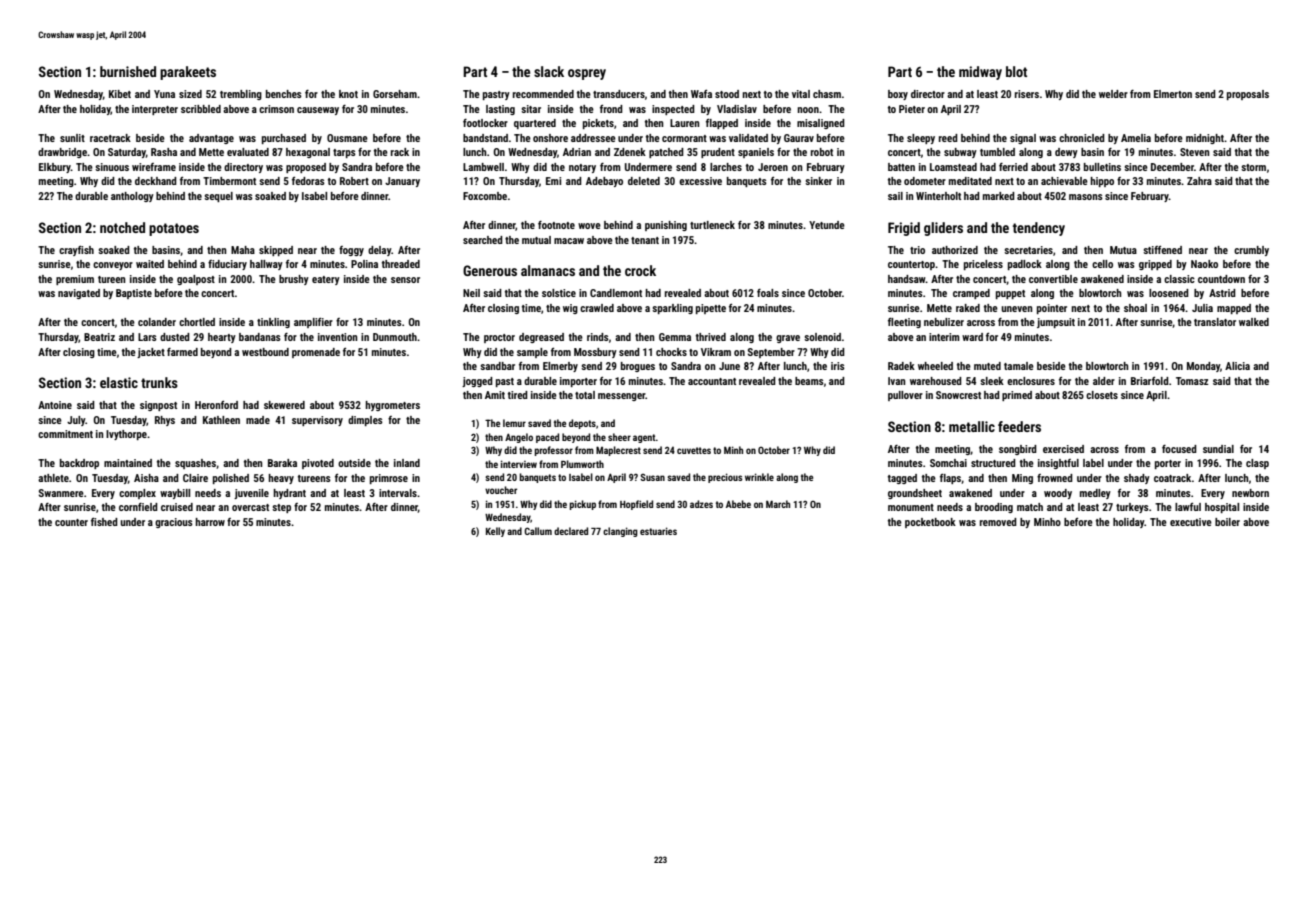 The height and width of the screenshot is (924, 1308). Describe the element at coordinates (477, 382) in the screenshot. I see `jogged` at that location.
